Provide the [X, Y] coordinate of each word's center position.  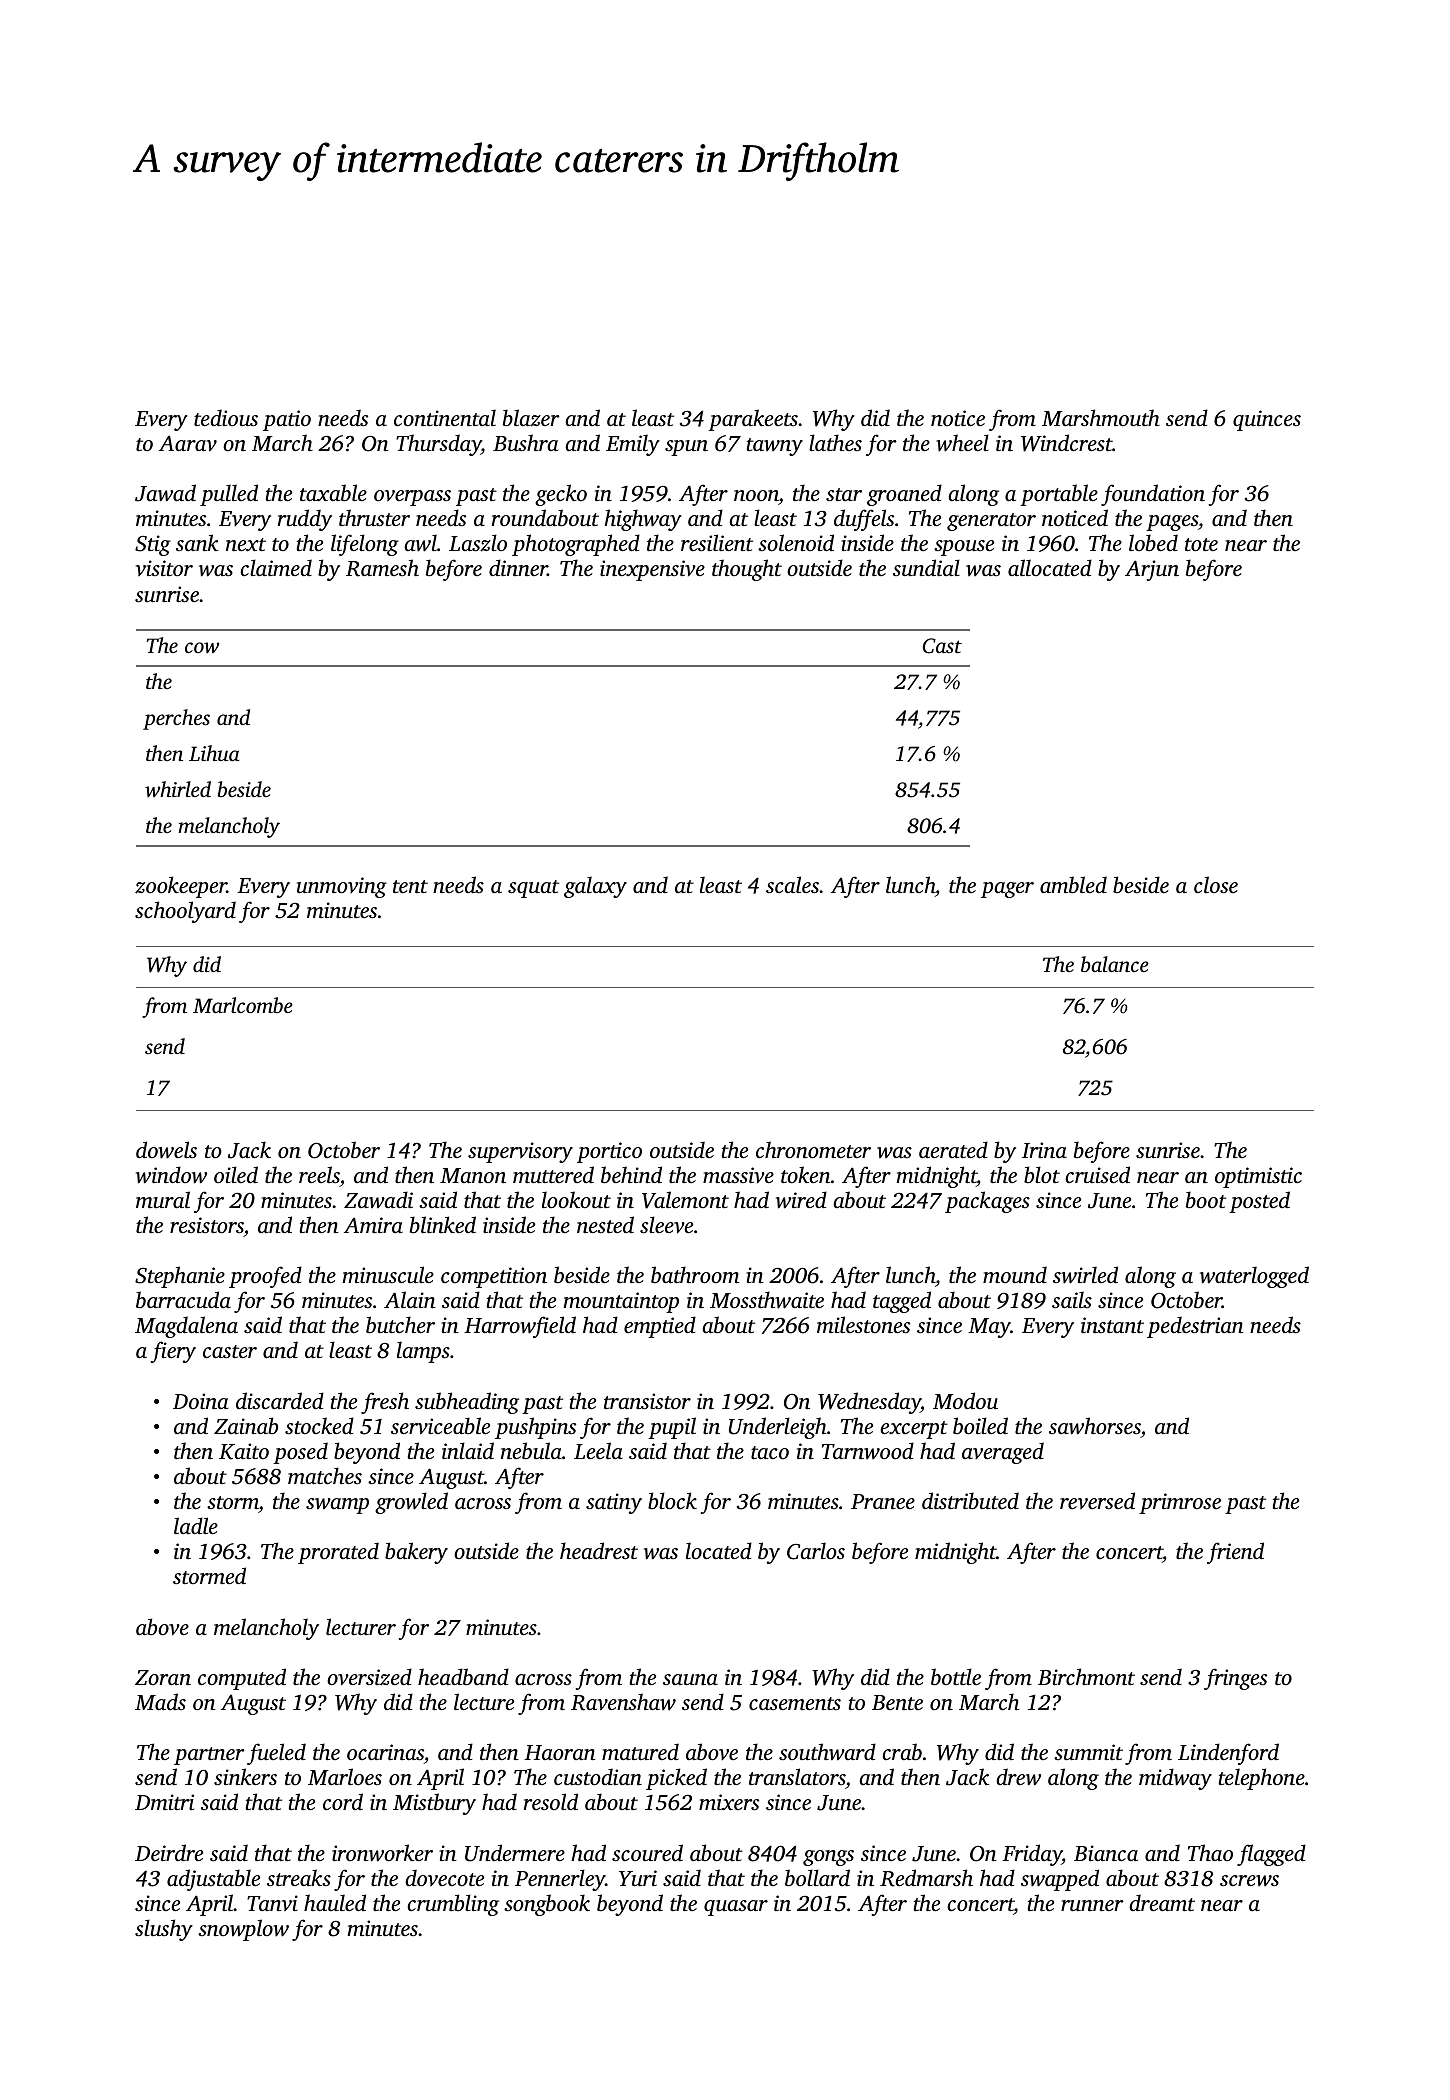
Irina [1044, 1150]
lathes [835, 442]
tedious [226, 417]
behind [631, 1174]
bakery [416, 1553]
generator [991, 522]
